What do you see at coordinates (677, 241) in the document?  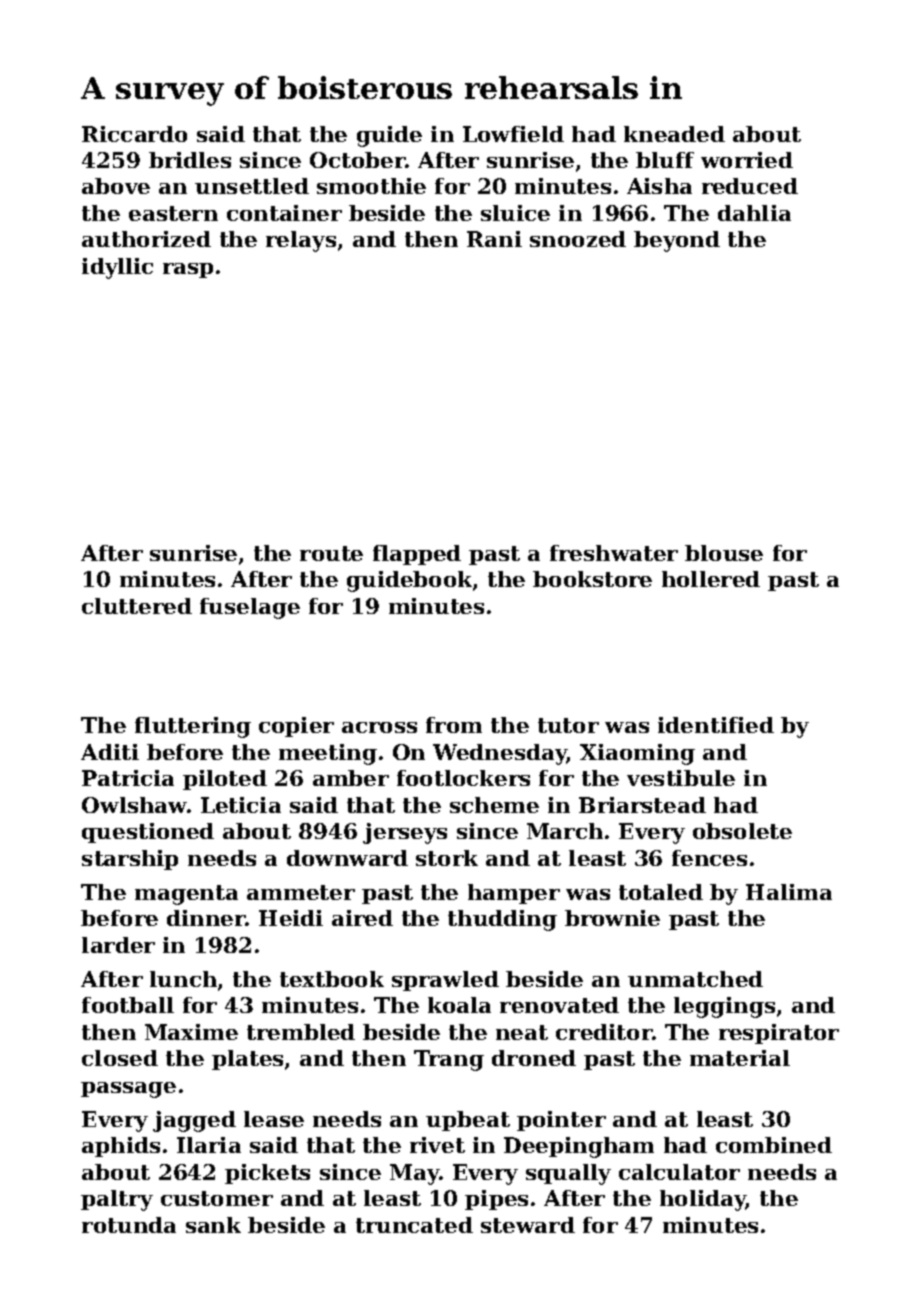 I see `beyond` at bounding box center [677, 241].
